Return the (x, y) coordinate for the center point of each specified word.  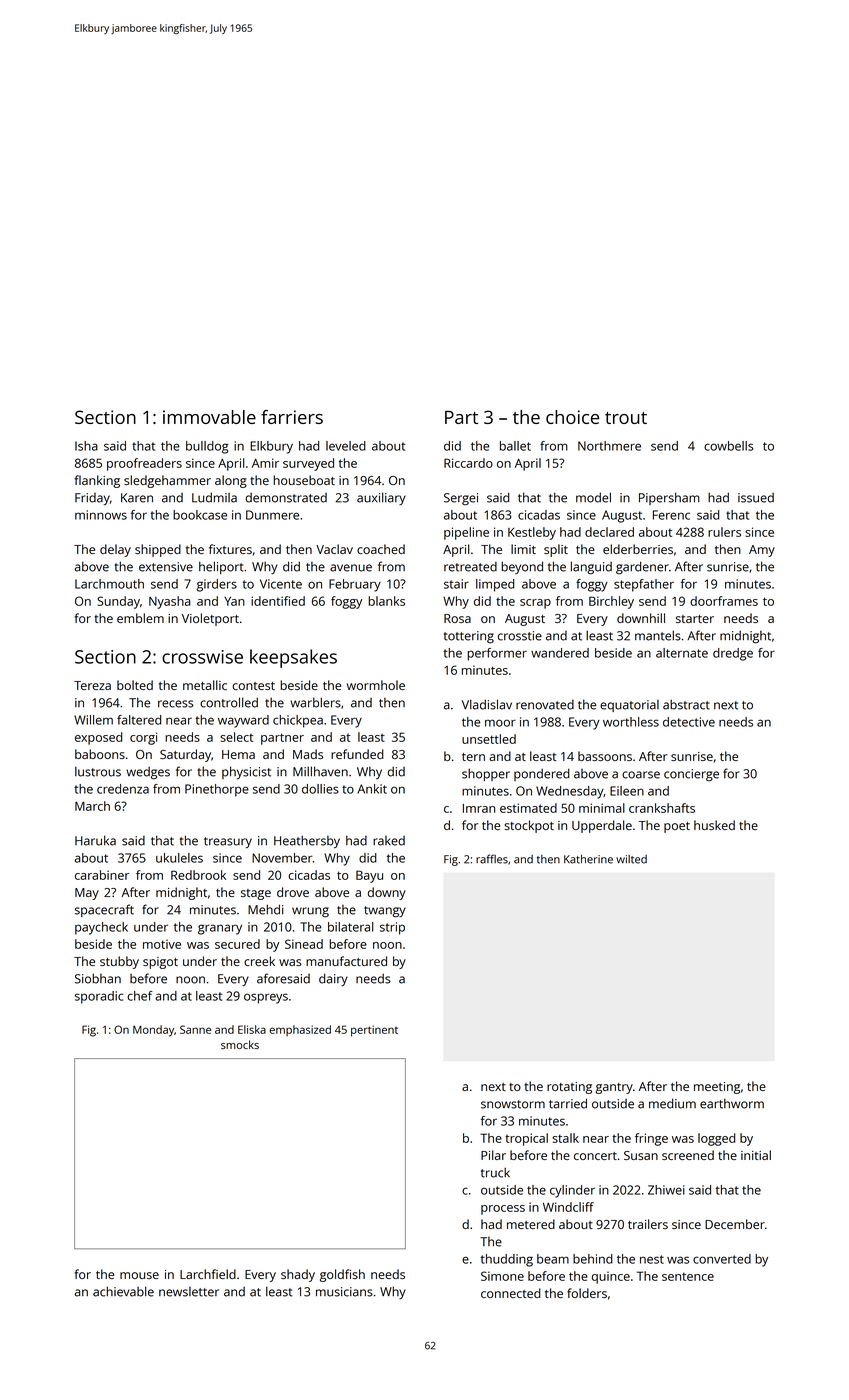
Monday (153, 1031)
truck (495, 1172)
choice (572, 417)
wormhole (376, 685)
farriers (292, 417)
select (236, 737)
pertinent (374, 1031)
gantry (614, 1088)
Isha (86, 446)
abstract (686, 704)
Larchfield (208, 1274)
